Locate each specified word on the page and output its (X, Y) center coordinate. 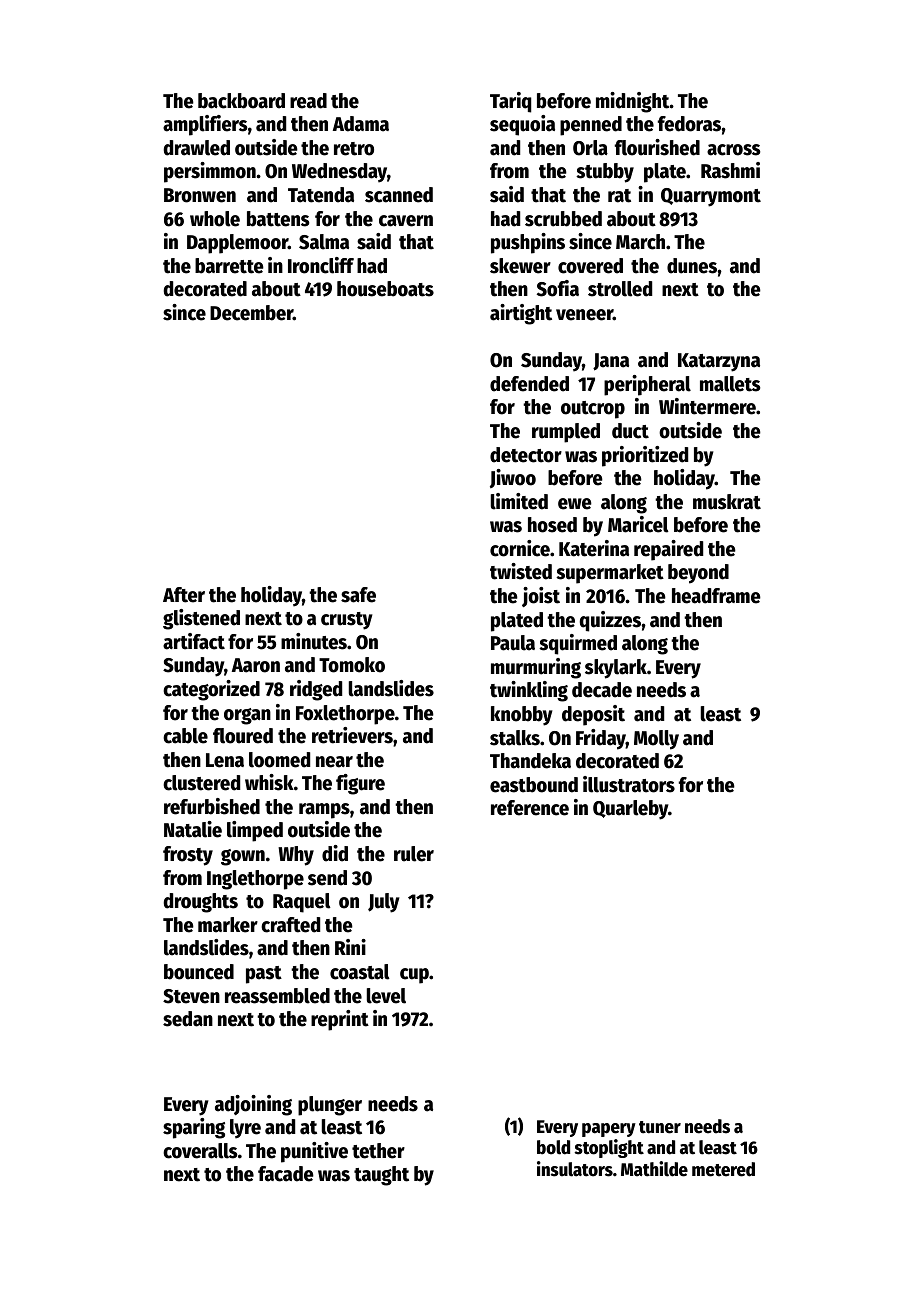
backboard (241, 101)
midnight (633, 102)
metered (723, 1169)
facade (286, 1174)
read (308, 101)
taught (381, 1176)
